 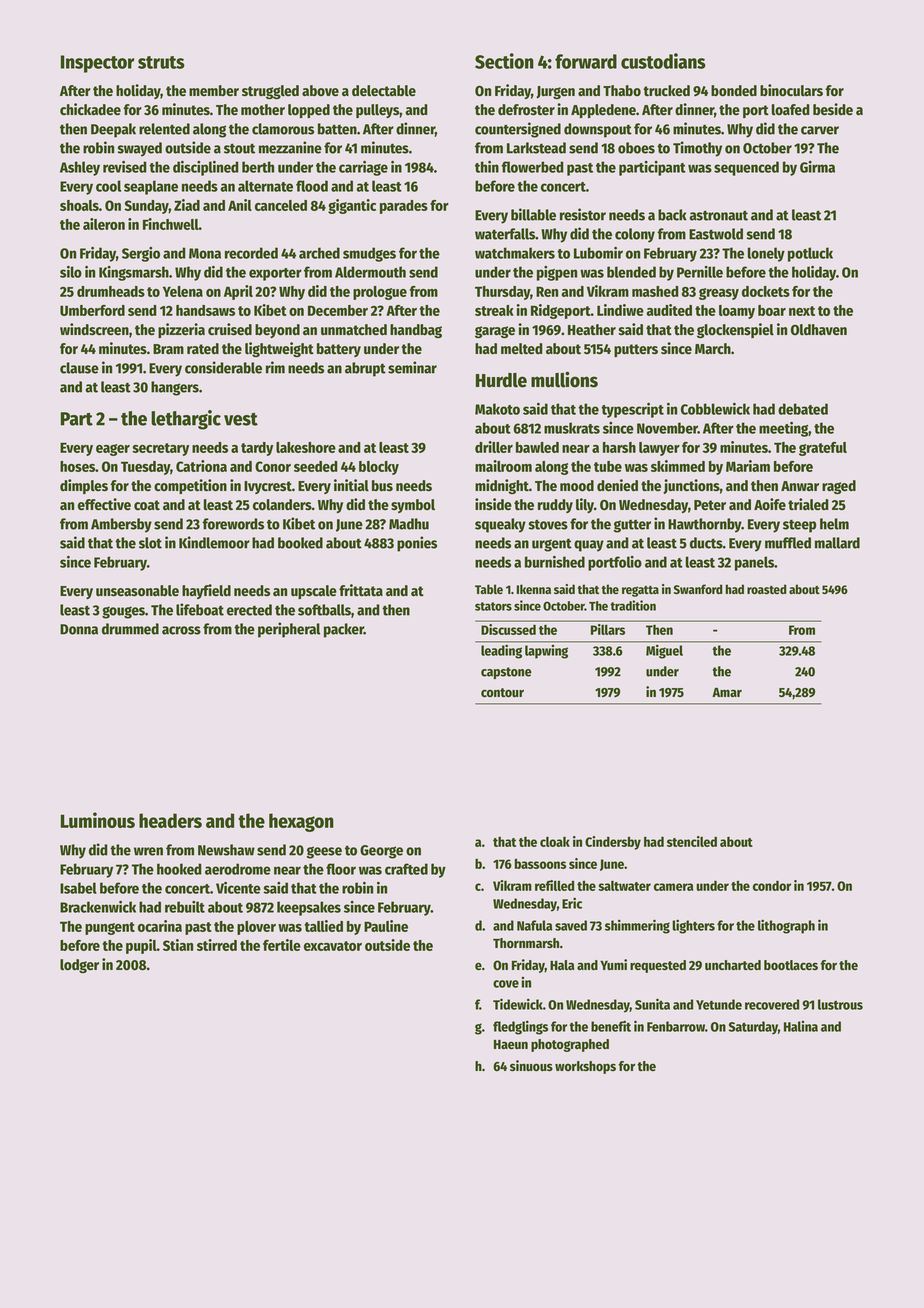 I want to click on Makoto, so click(x=497, y=409).
